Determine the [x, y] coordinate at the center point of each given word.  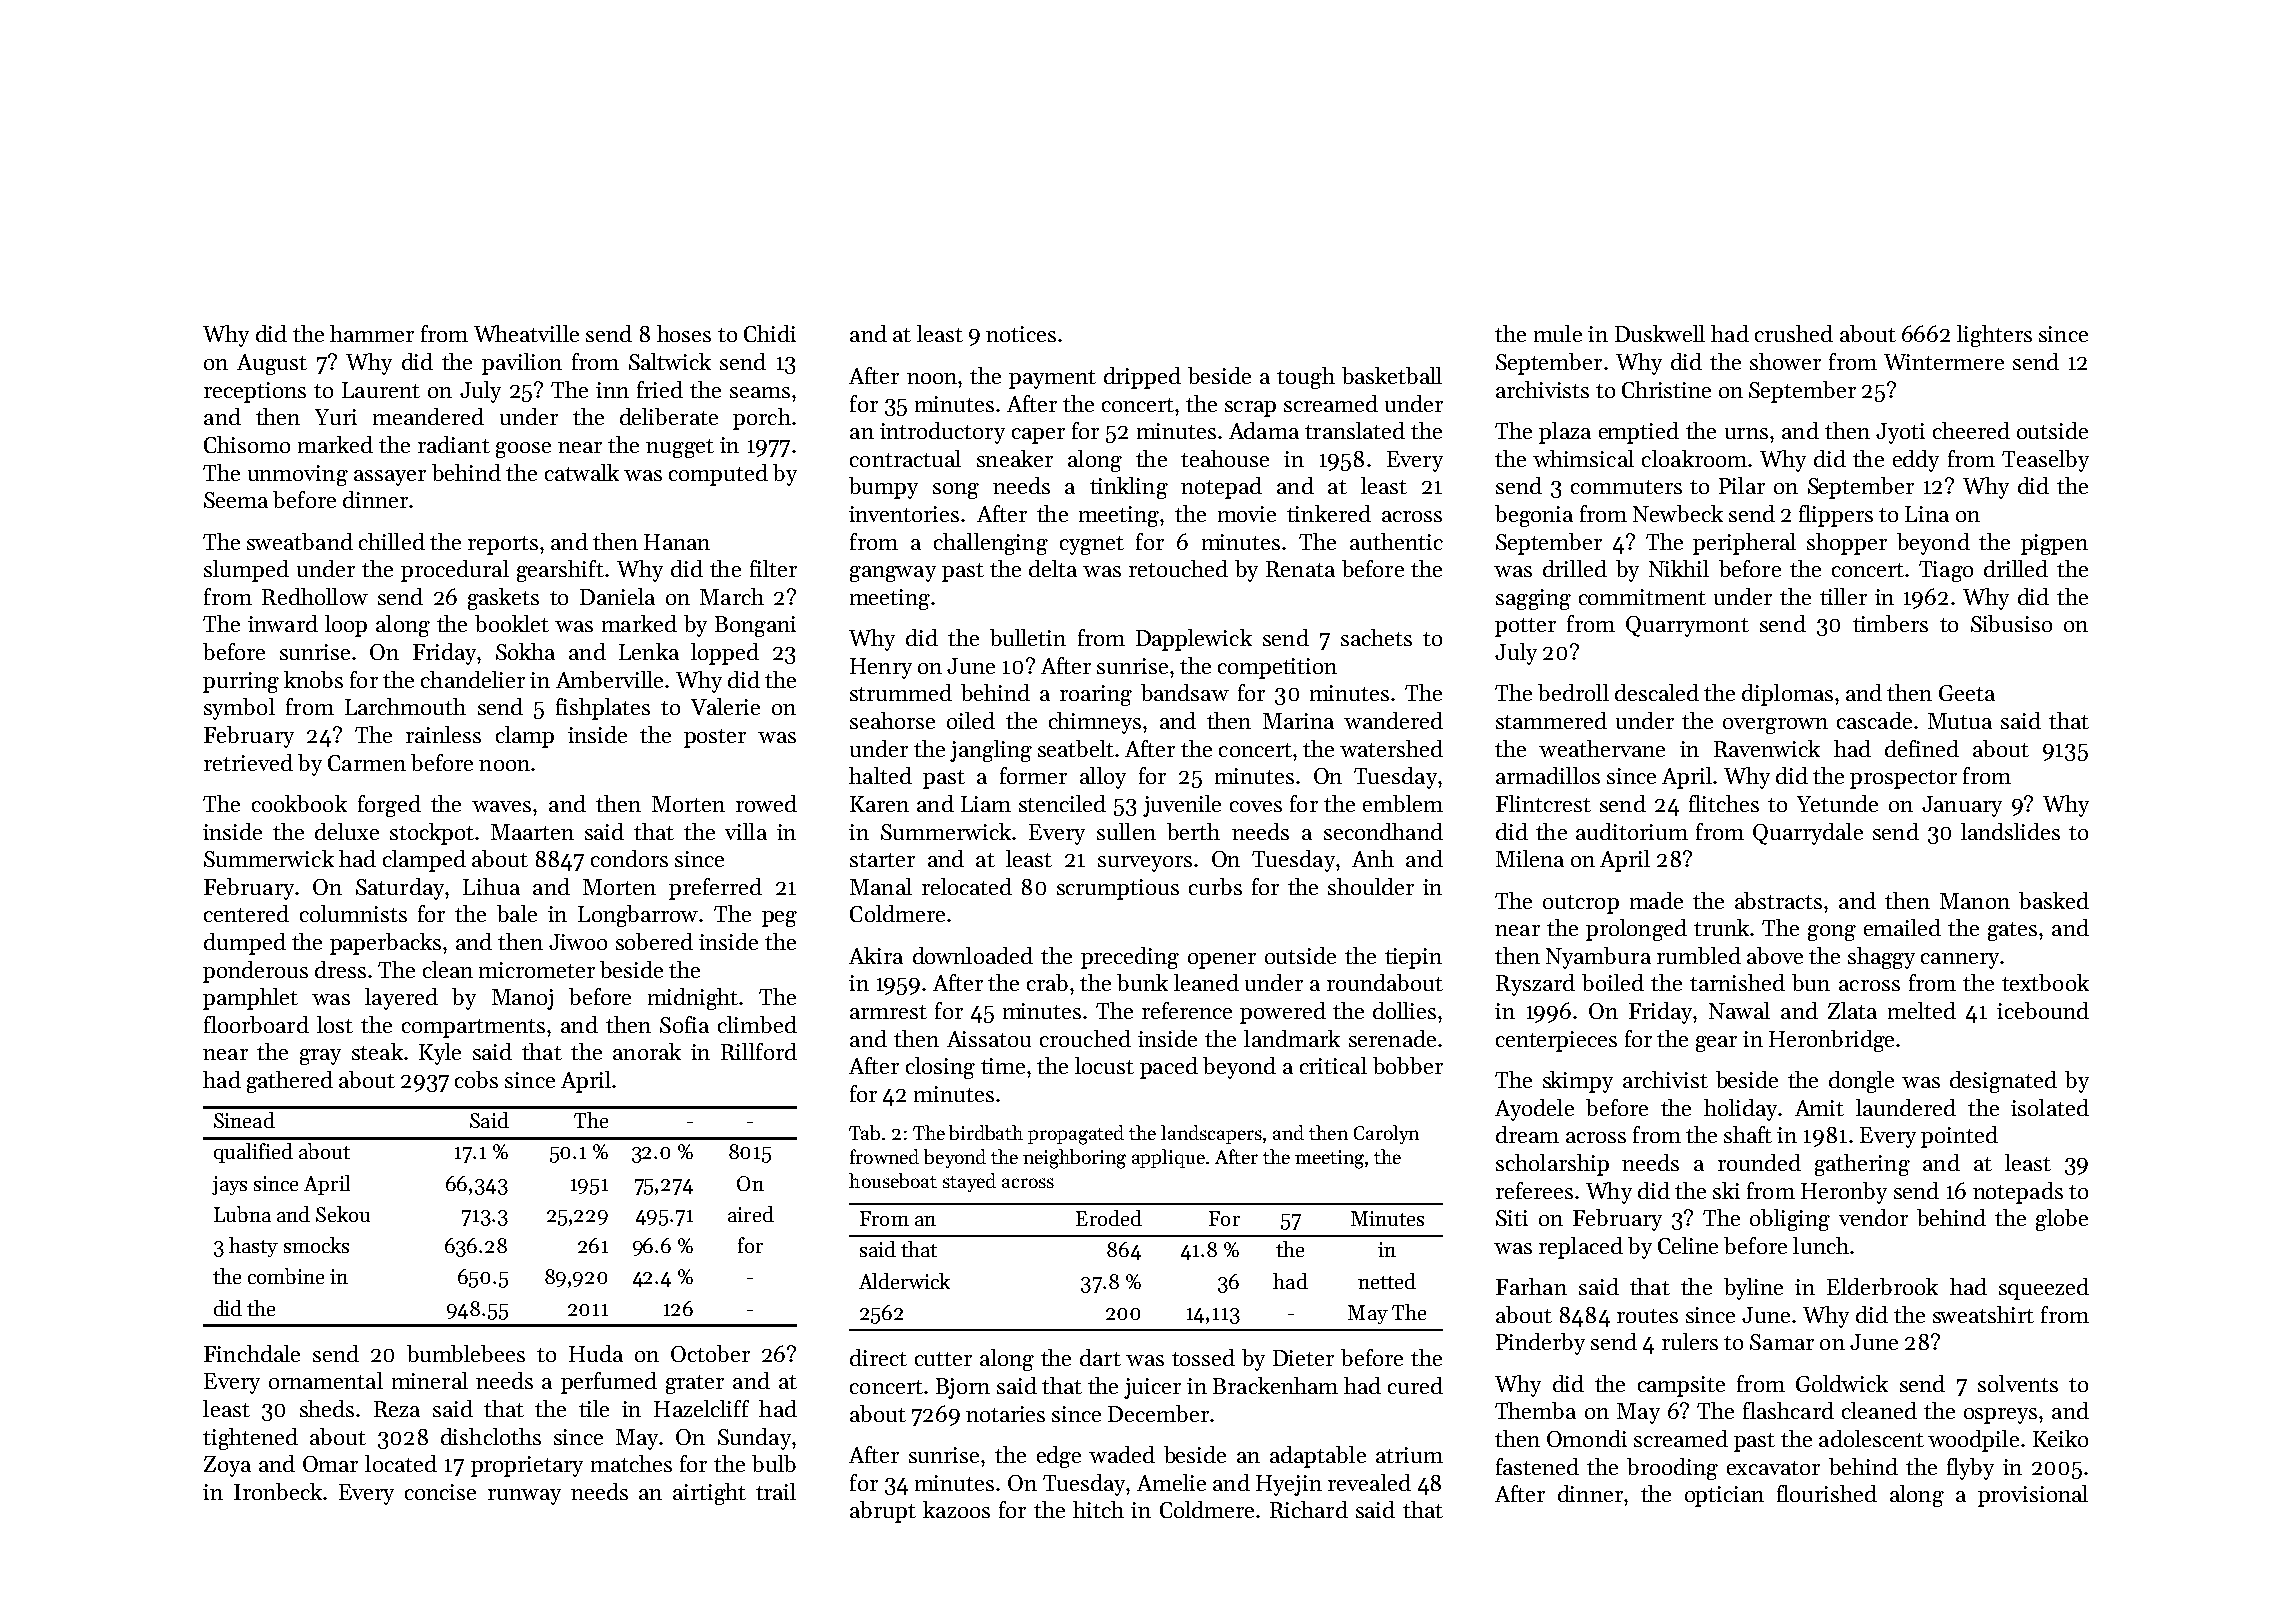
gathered [290, 1082]
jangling [991, 751]
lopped [725, 654]
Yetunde [1837, 803]
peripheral [1744, 544]
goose [523, 450]
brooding [1672, 1469]
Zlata [1852, 1010]
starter [882, 860]
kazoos [956, 1509]
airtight [709, 1494]
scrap [1250, 409]
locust [1104, 1065]
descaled [1657, 692]
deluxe [347, 831]
